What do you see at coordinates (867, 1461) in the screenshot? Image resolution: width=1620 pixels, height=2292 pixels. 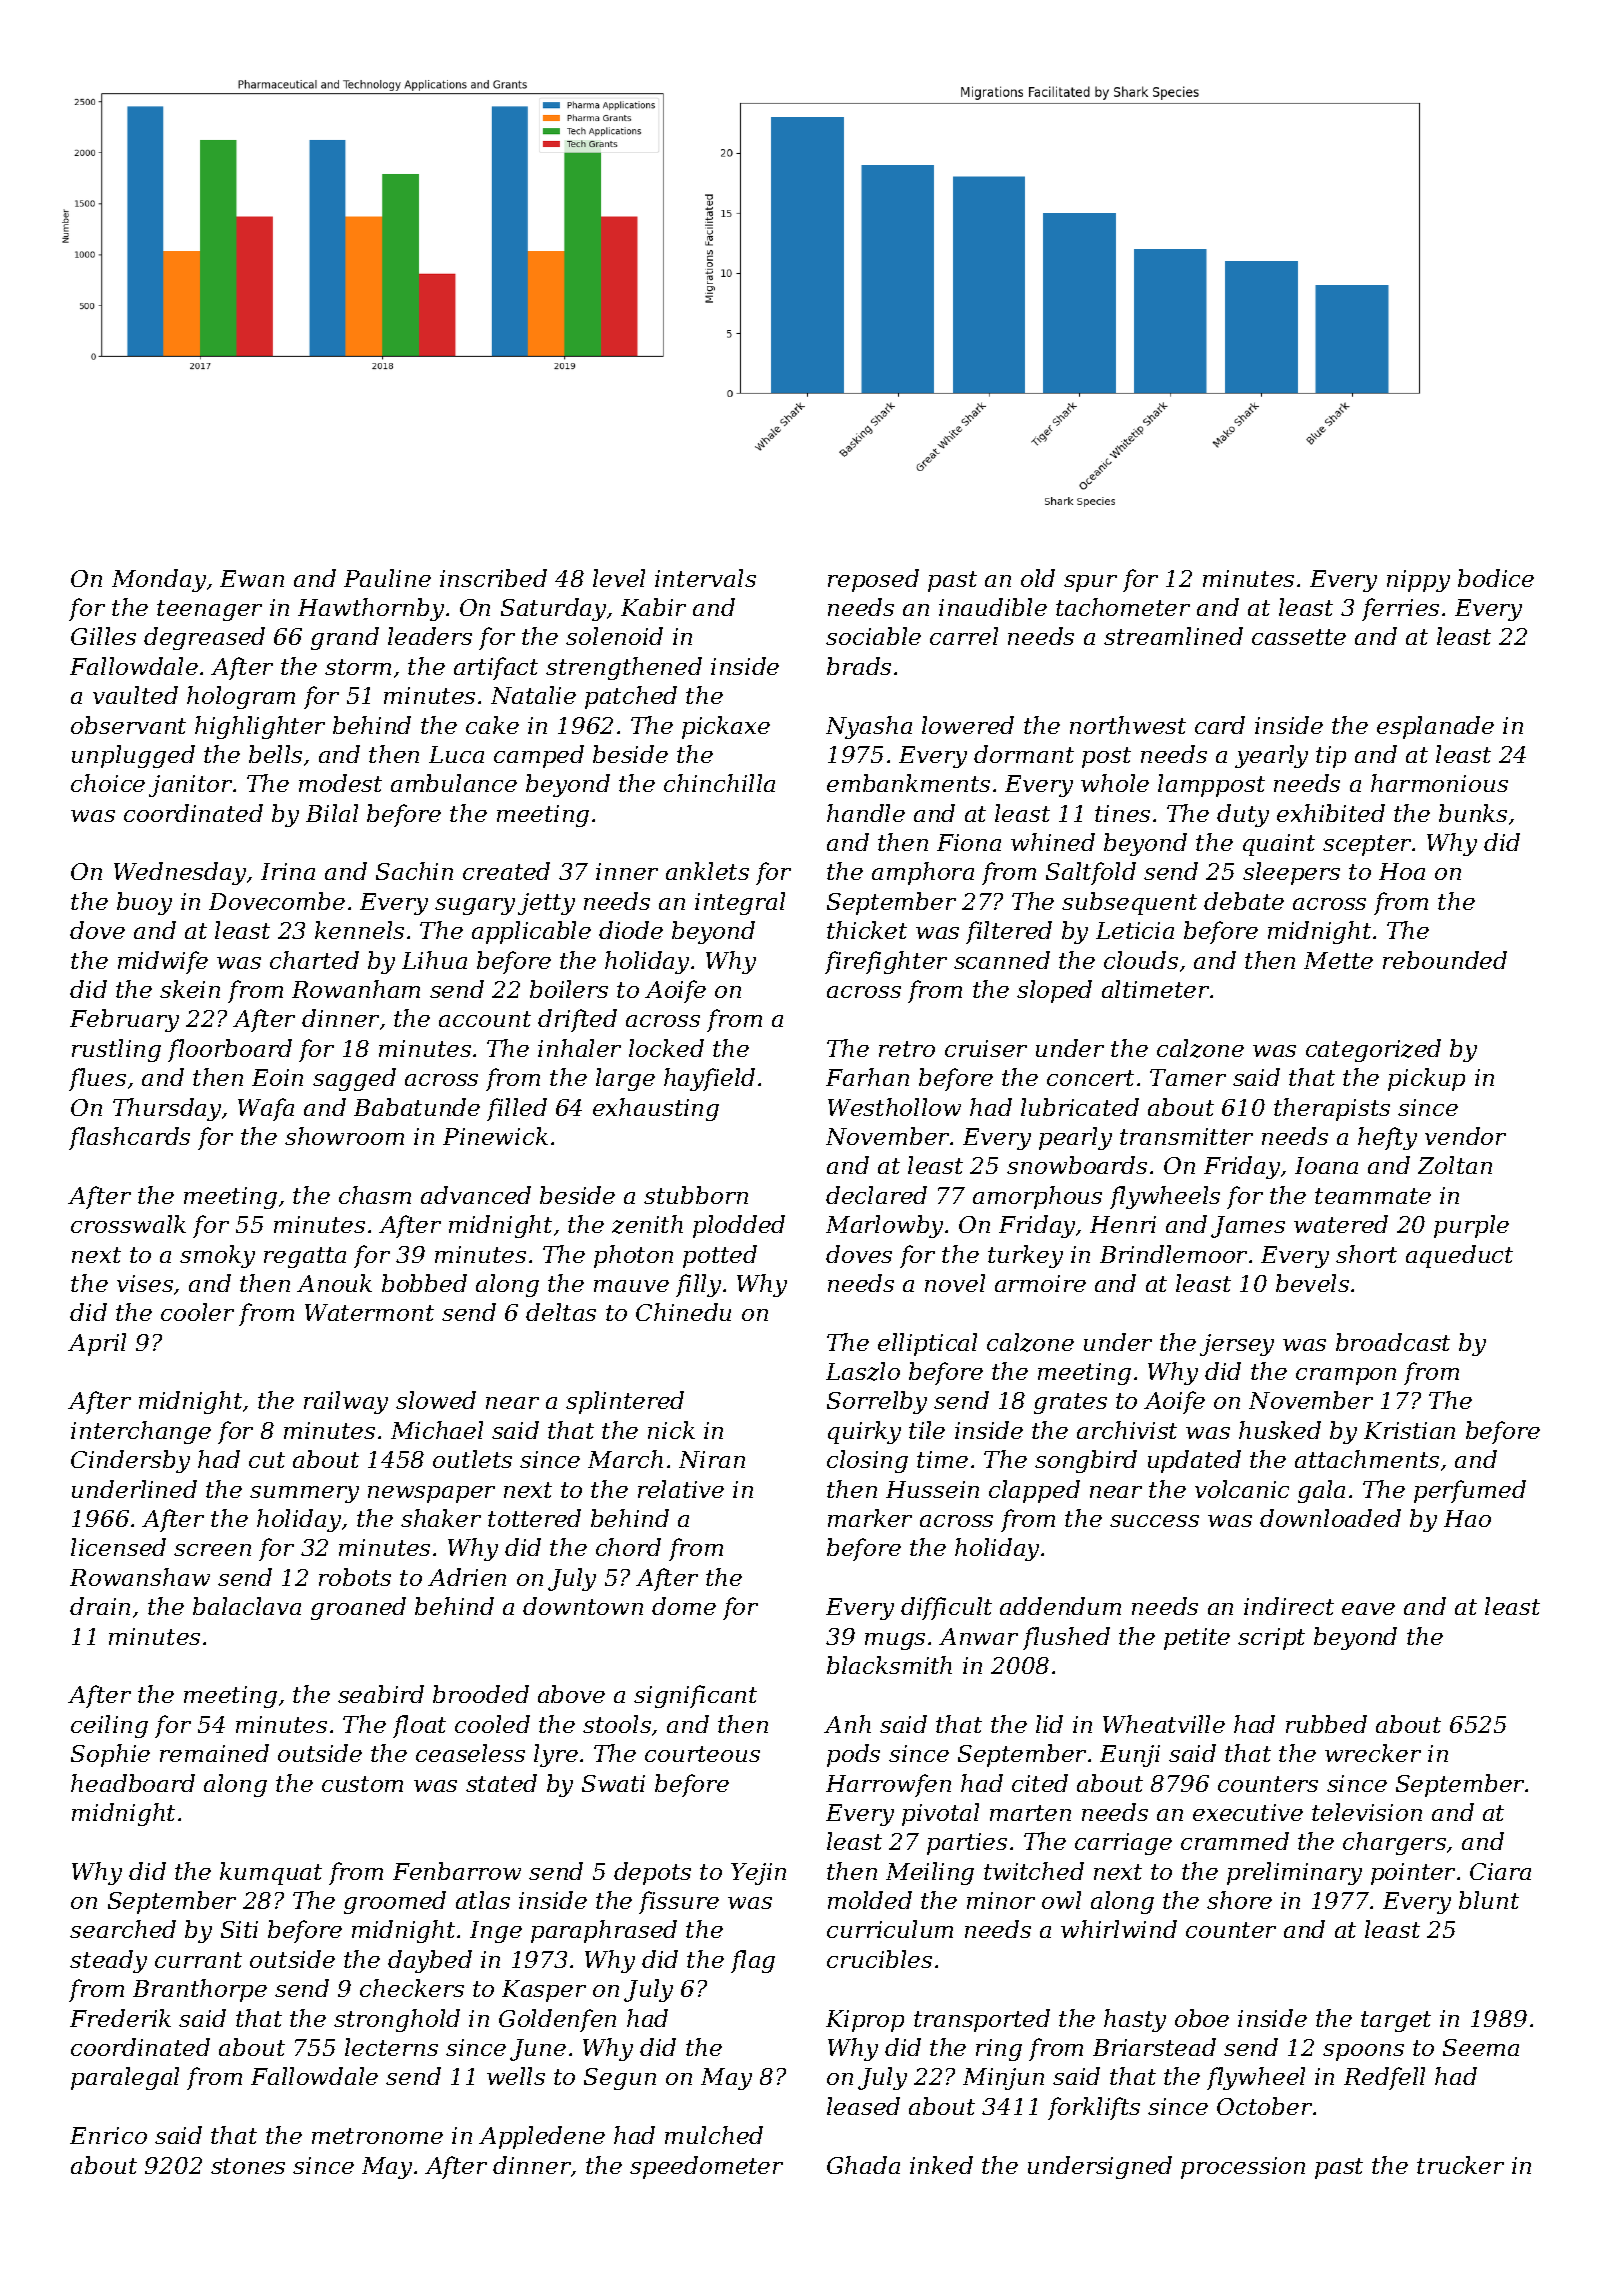 I see `closing` at bounding box center [867, 1461].
